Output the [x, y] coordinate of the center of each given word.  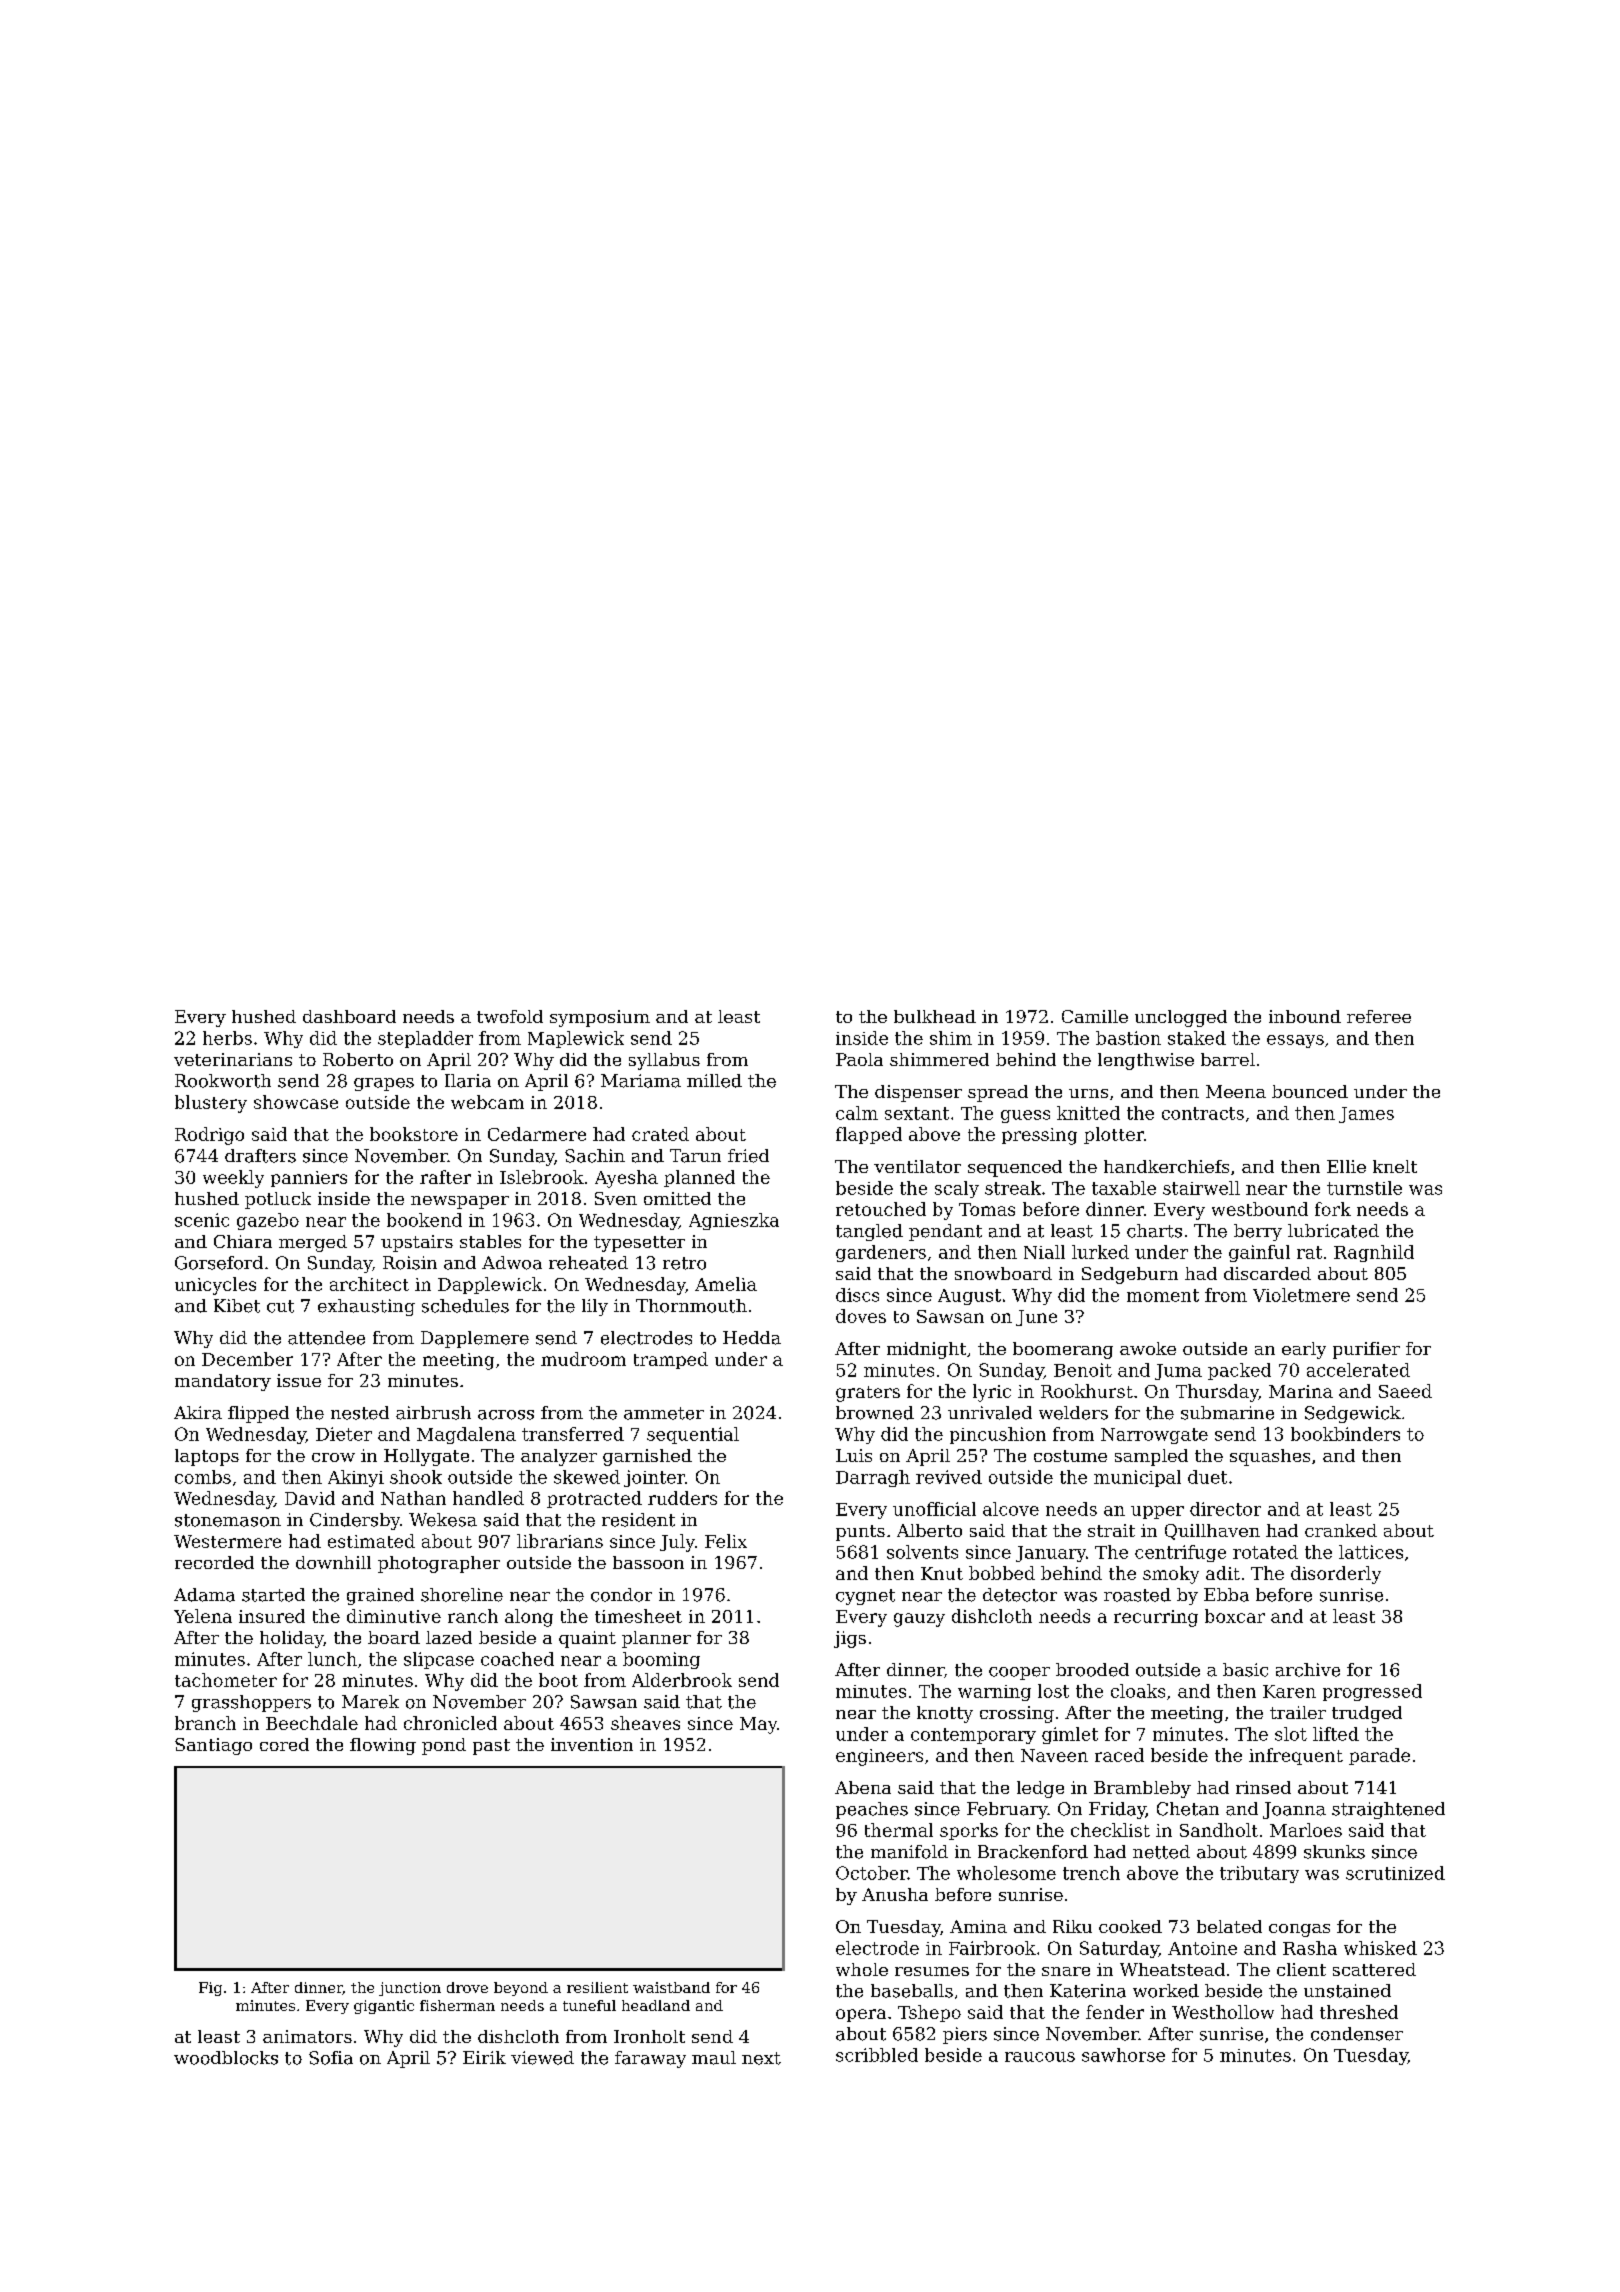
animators [307, 2036]
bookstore [414, 1134]
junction [410, 1989]
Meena [1236, 1091]
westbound [1260, 1209]
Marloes [1306, 1830]
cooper [1019, 1673]
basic [1245, 1670]
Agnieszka [734, 1221]
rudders [682, 1498]
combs [203, 1477]
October [872, 1873]
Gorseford [219, 1263]
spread [998, 1093]
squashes [1270, 1457]
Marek [370, 1702]
